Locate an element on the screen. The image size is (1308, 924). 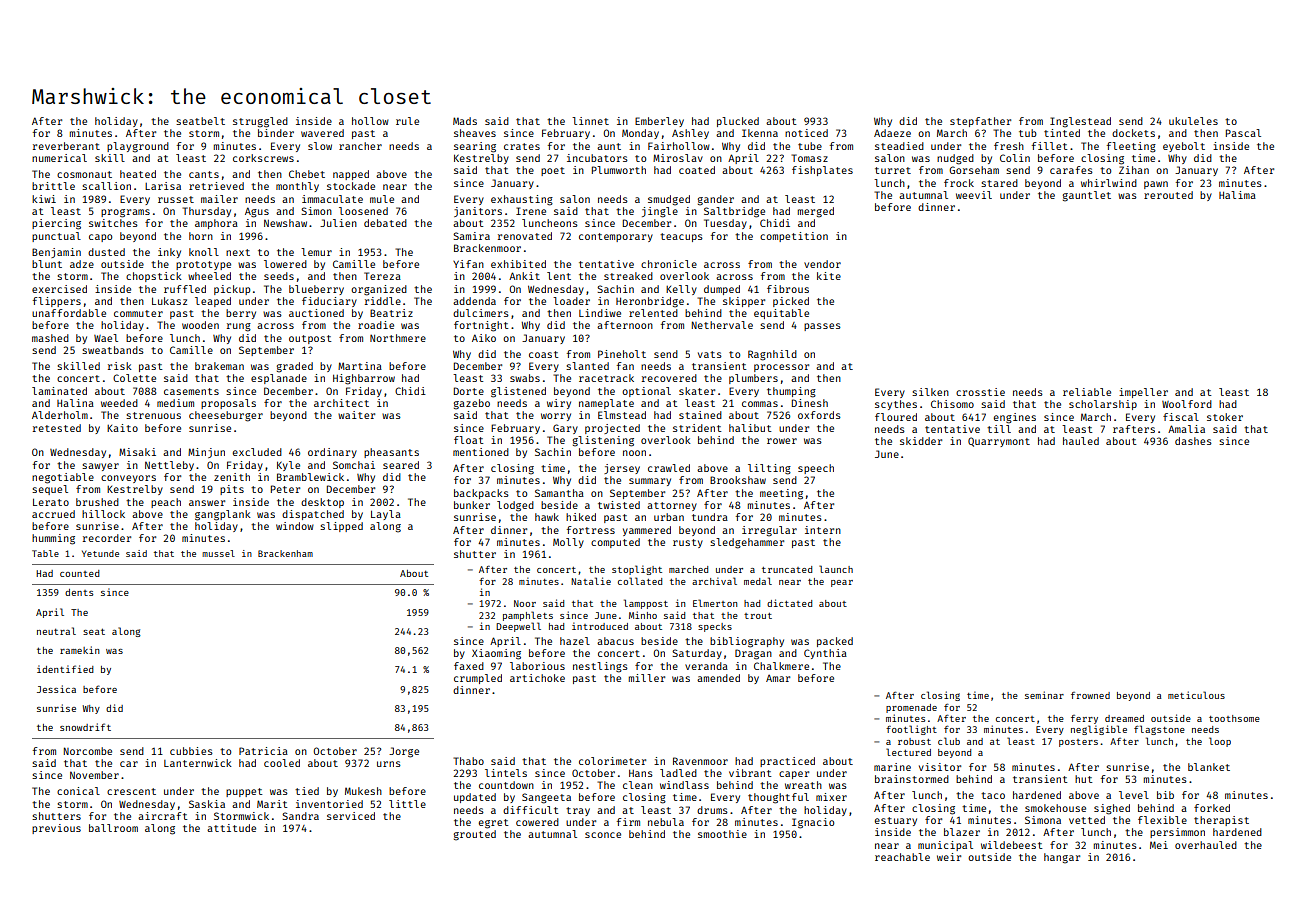
aircraft is located at coordinates (163, 816).
